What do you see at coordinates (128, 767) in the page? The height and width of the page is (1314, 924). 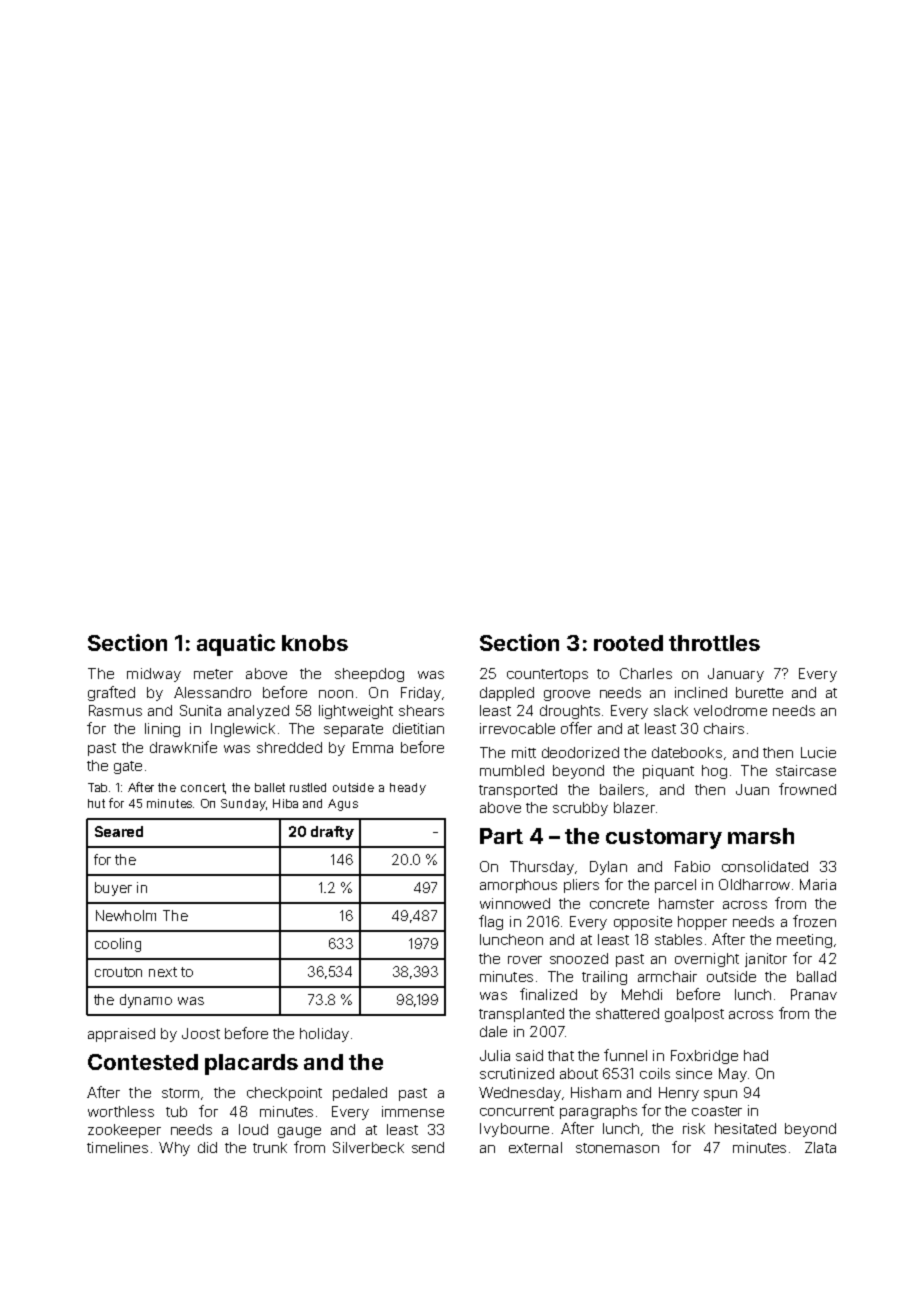 I see `gate` at bounding box center [128, 767].
